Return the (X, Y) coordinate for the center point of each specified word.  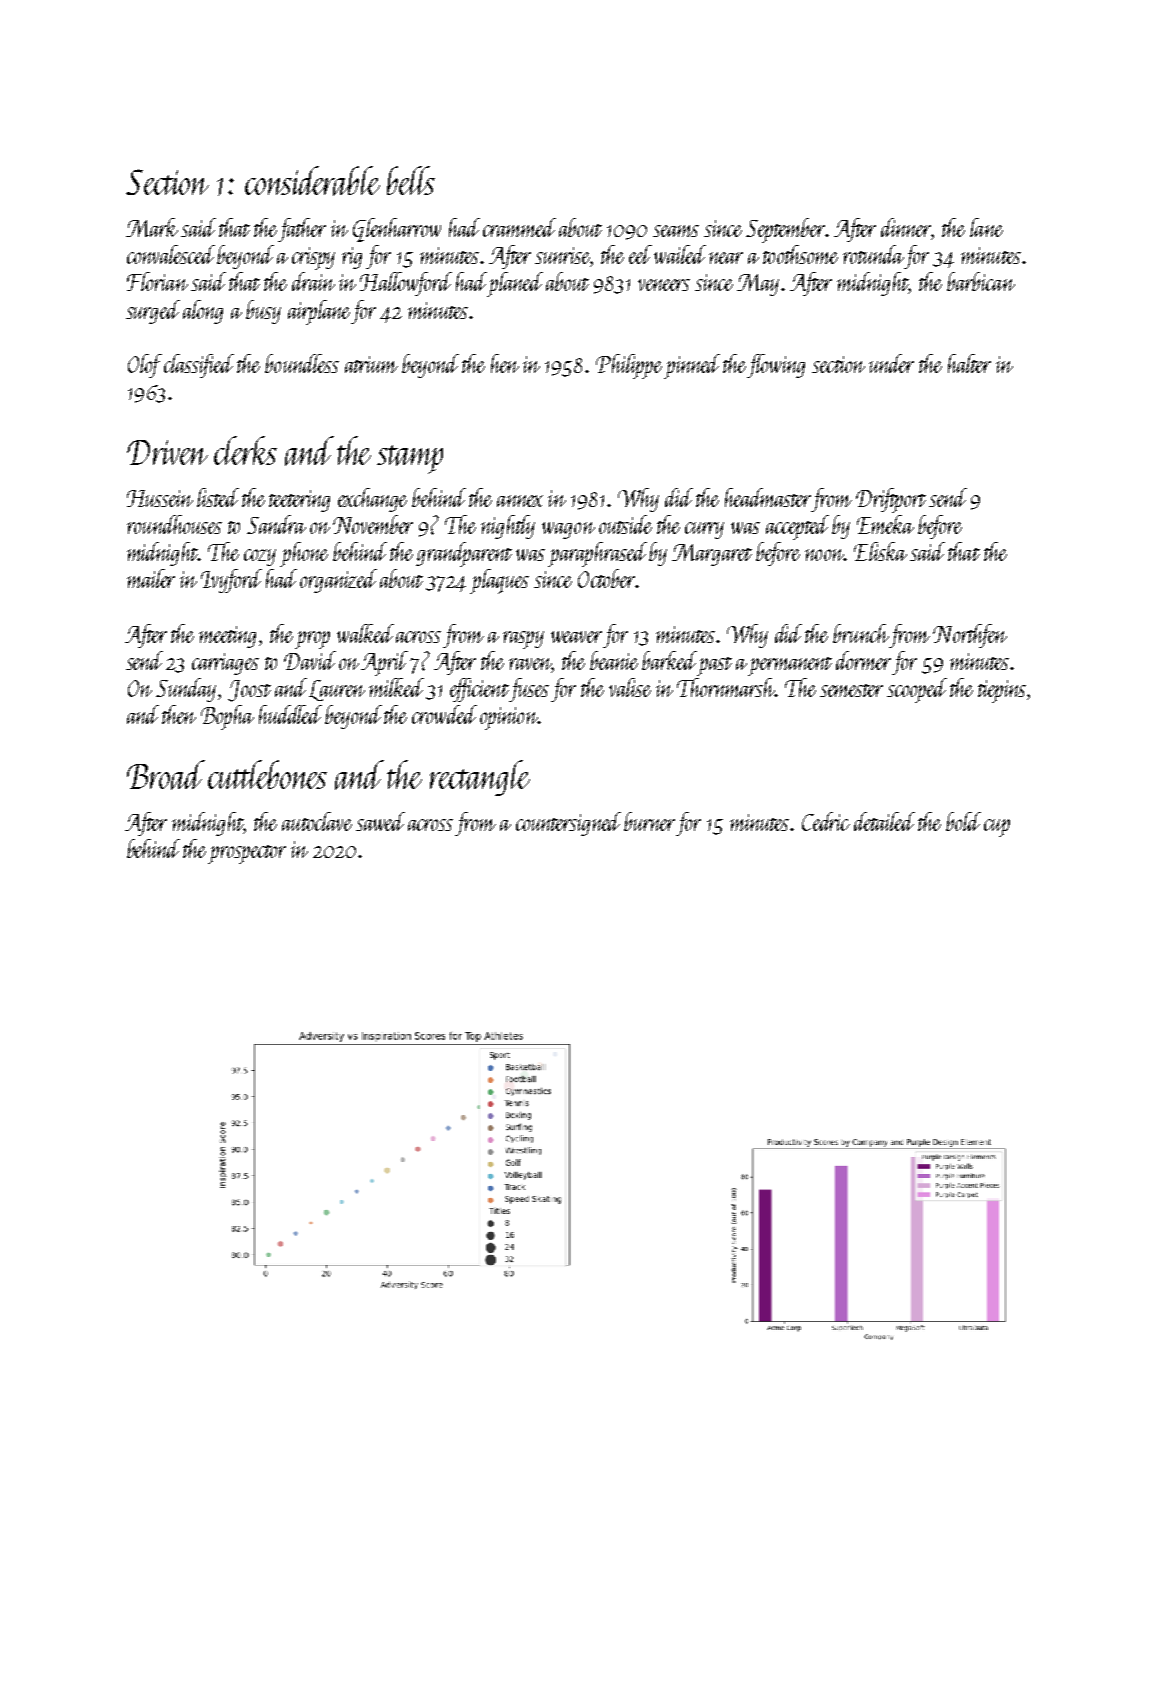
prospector (247, 854)
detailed (884, 821)
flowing (776, 366)
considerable (312, 181)
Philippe (629, 366)
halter (969, 363)
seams (676, 231)
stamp (410, 459)
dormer (863, 660)
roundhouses (174, 524)
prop (312, 640)
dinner (906, 227)
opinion (509, 718)
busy (263, 312)
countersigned (568, 824)
